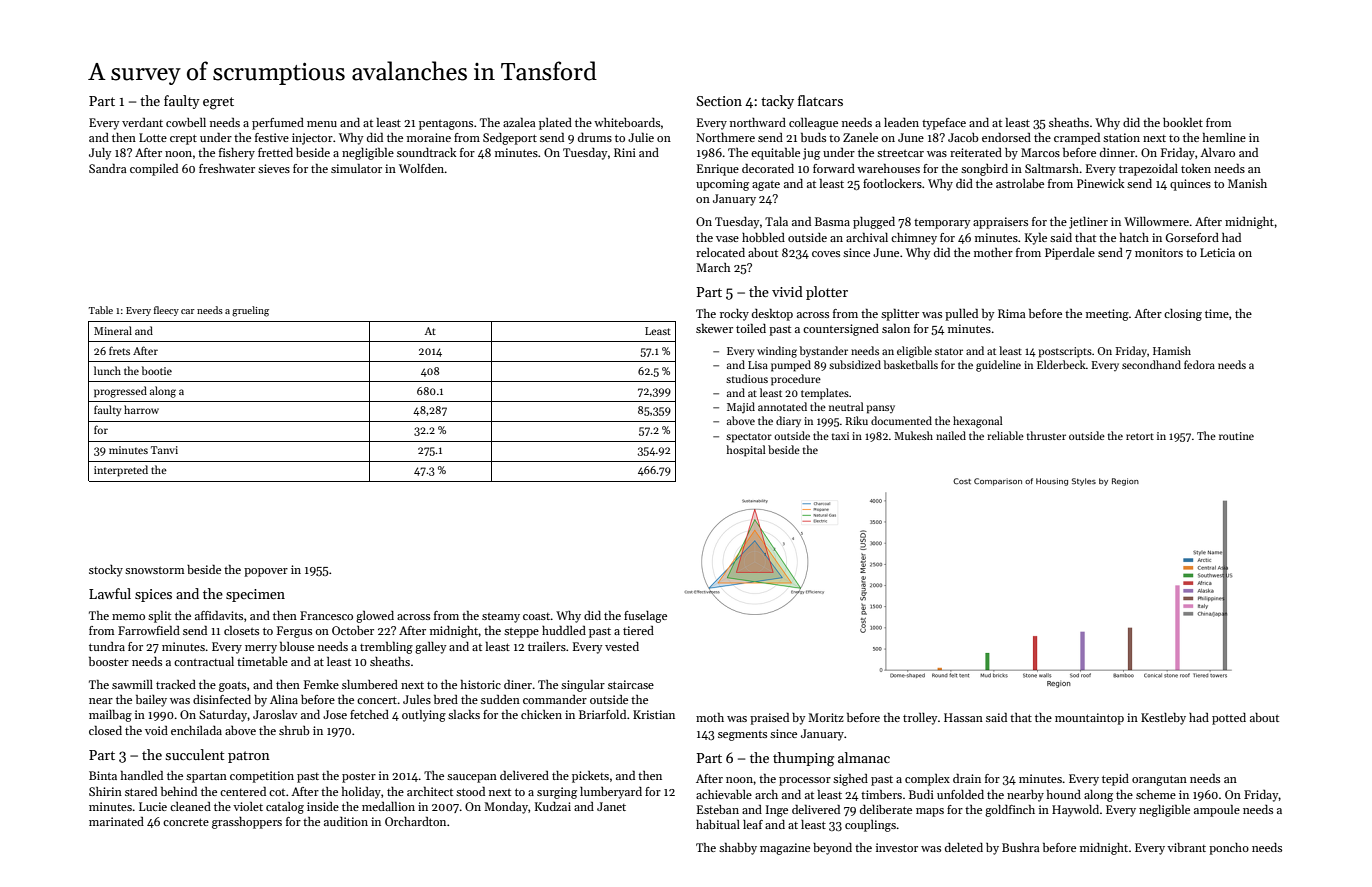 The width and height of the screenshot is (1372, 887). What do you see at coordinates (1089, 719) in the screenshot?
I see `mountaintop` at bounding box center [1089, 719].
